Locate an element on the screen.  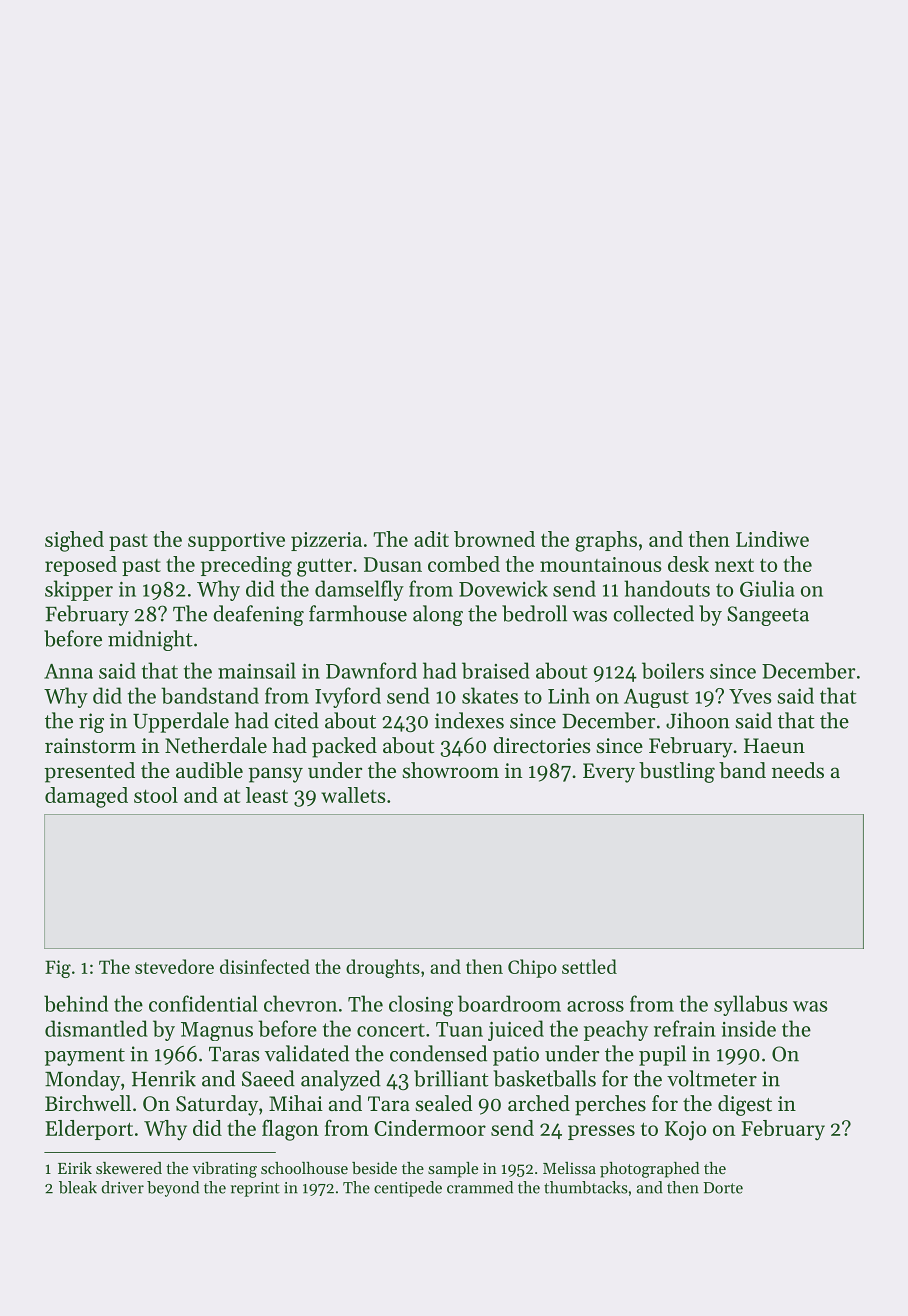
pansy is located at coordinates (275, 775).
